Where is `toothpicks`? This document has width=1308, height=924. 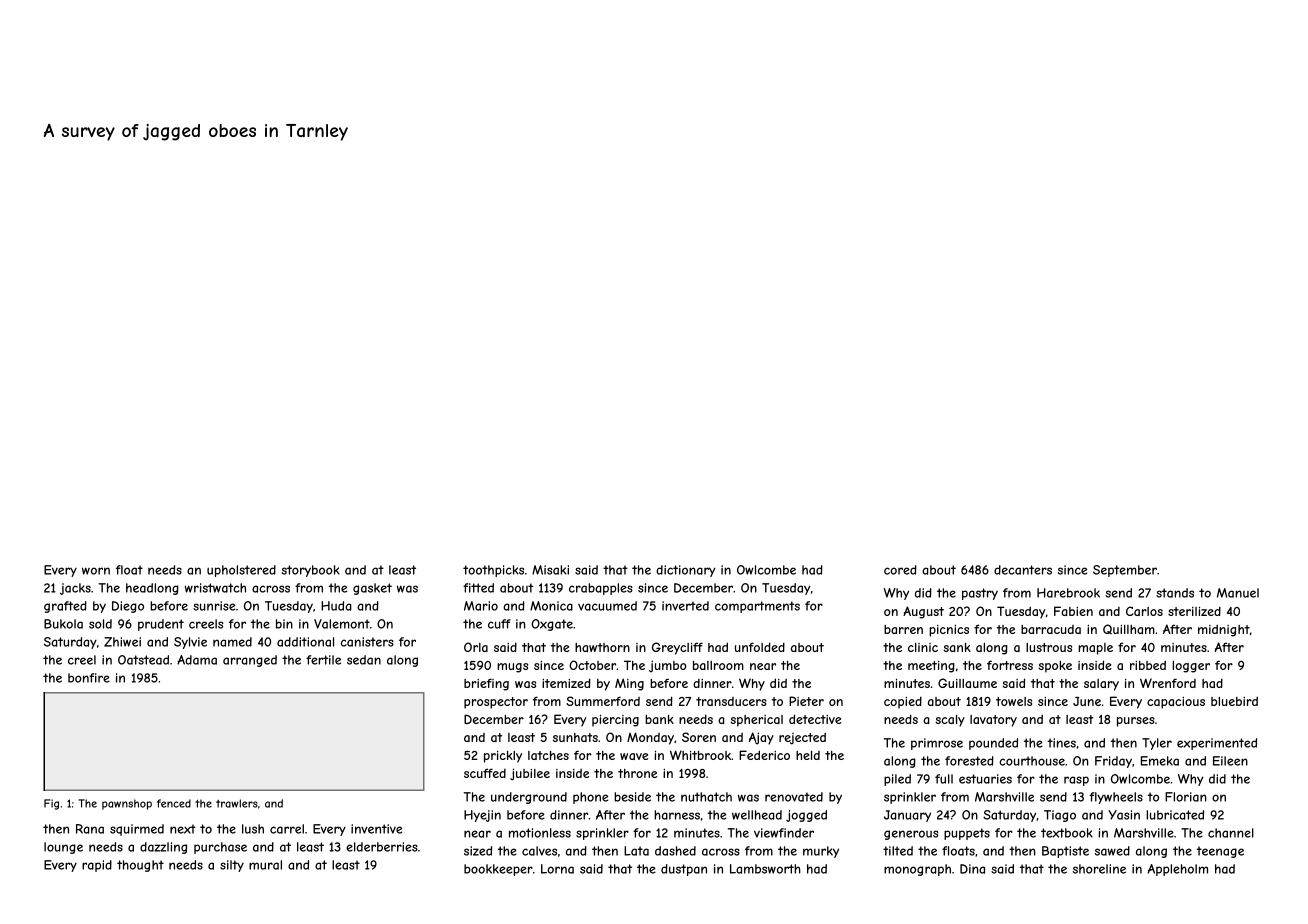
toothpicks is located at coordinates (493, 571).
